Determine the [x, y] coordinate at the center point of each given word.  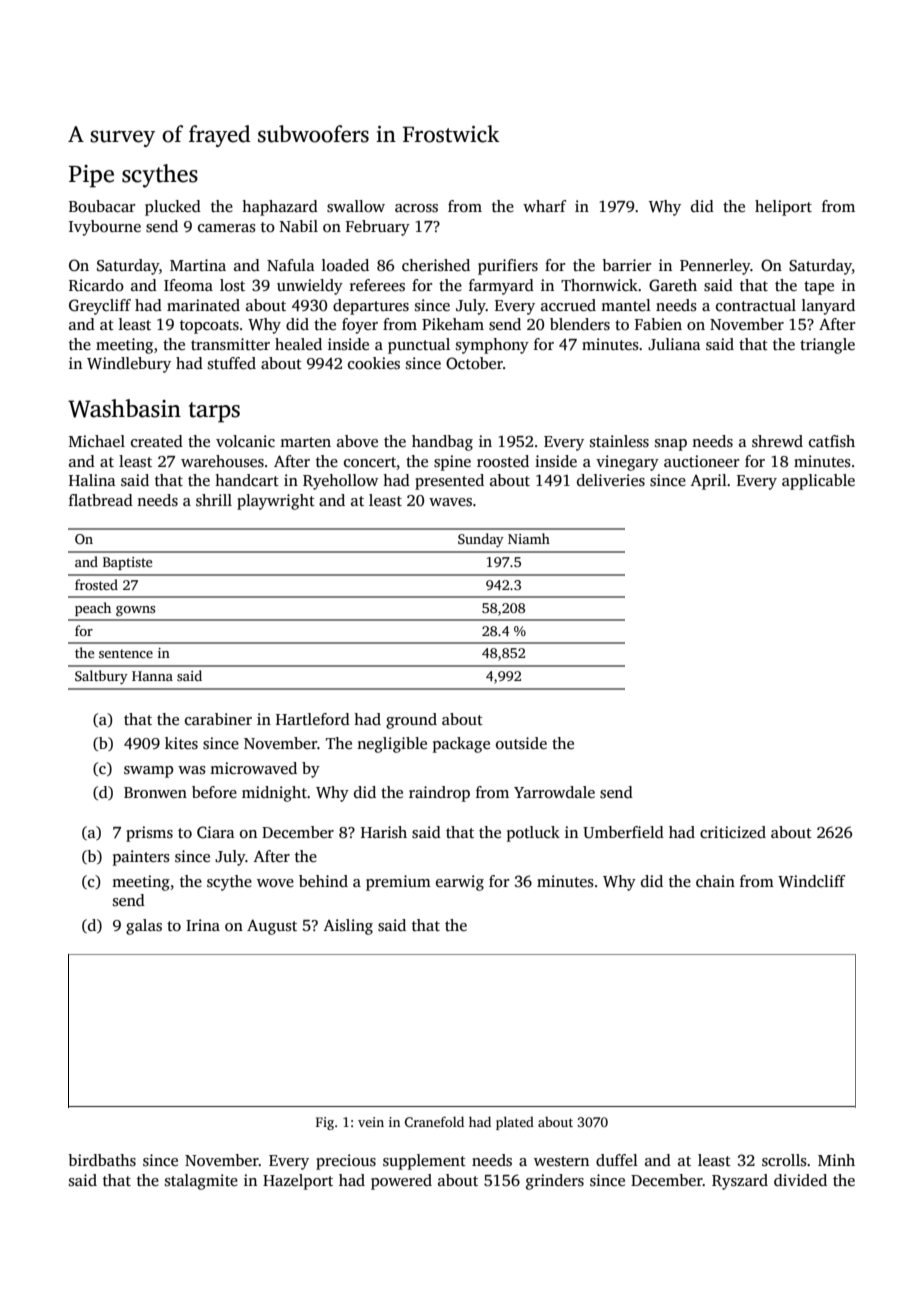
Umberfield [623, 832]
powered [401, 1182]
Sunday [481, 540]
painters [141, 858]
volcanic [245, 441]
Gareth [673, 285]
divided [800, 1180]
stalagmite [201, 1182]
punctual [419, 346]
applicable [818, 482]
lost [232, 285]
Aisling [348, 927]
